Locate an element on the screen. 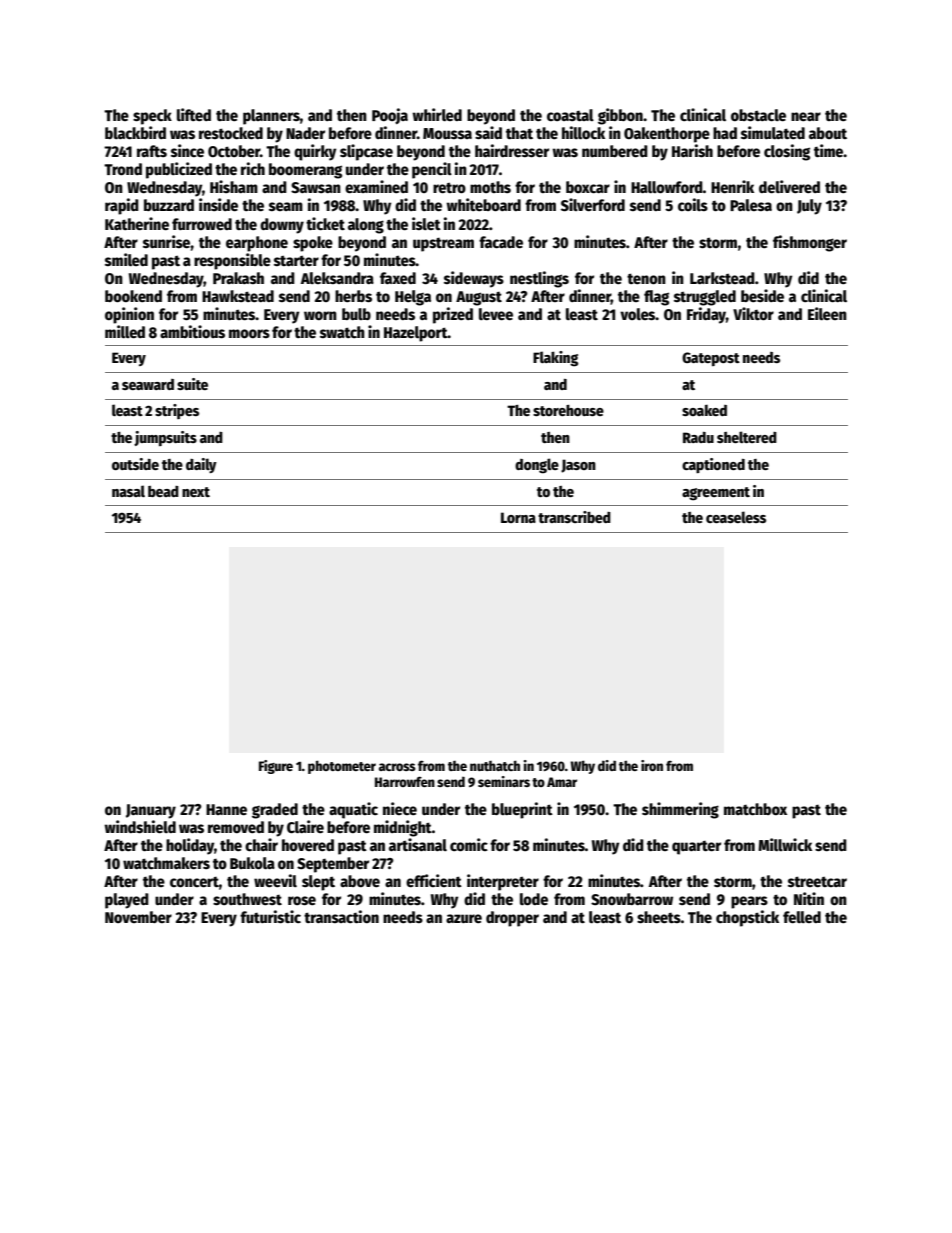 This screenshot has width=952, height=1233. transcribed is located at coordinates (574, 517).
